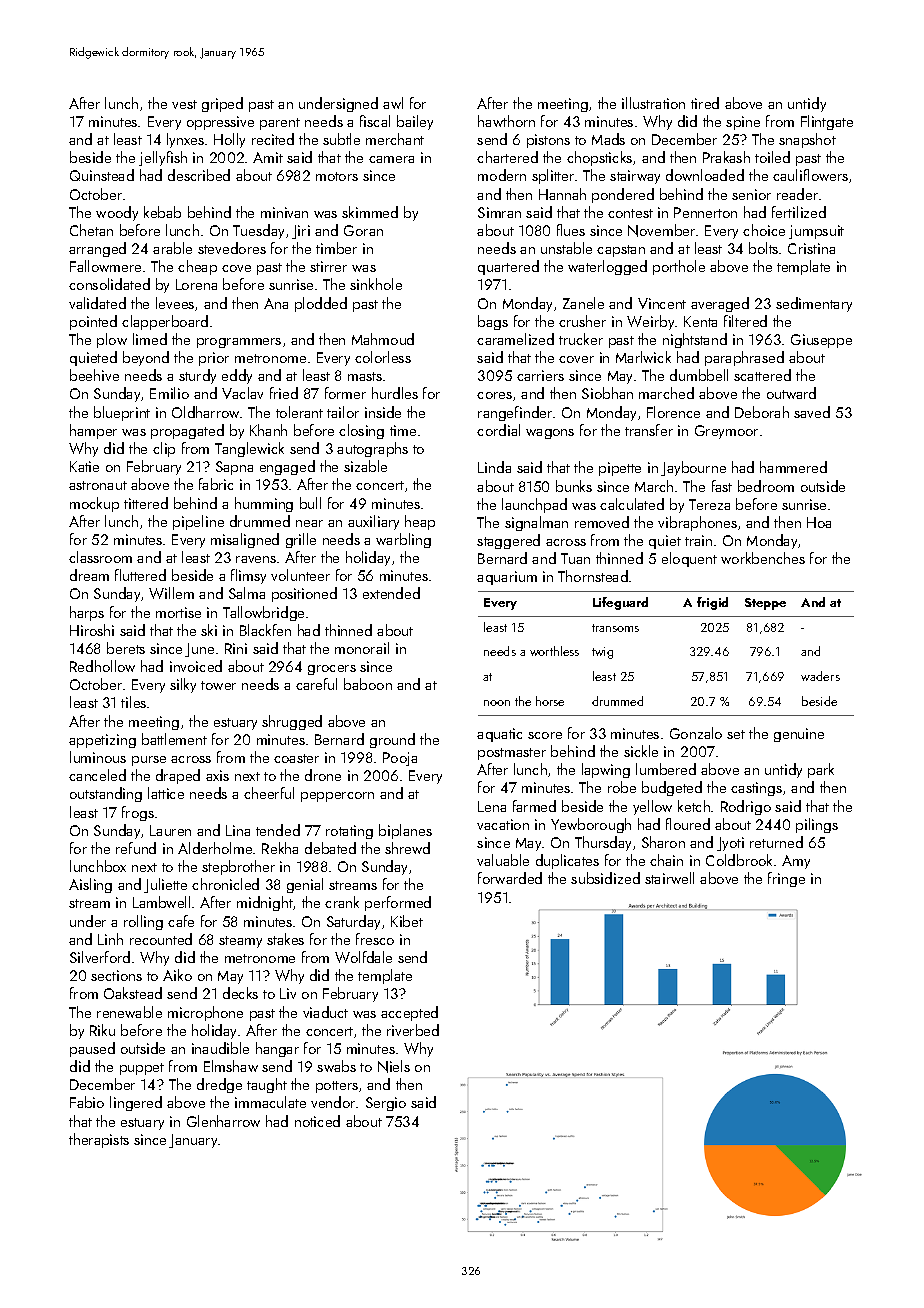  What do you see at coordinates (793, 467) in the screenshot?
I see `hammered` at bounding box center [793, 467].
